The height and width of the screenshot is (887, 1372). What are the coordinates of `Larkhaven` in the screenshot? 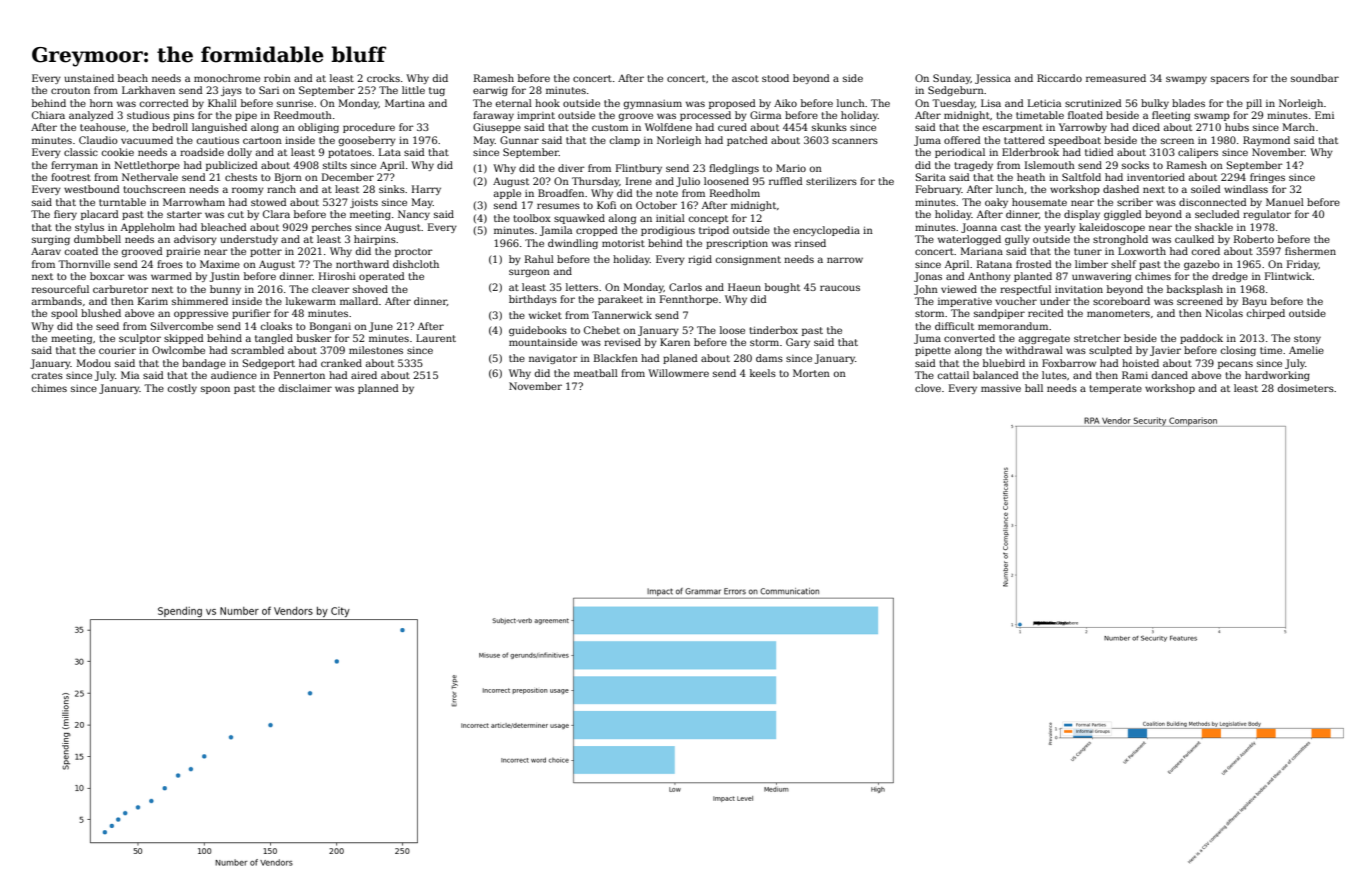 It's located at (148, 90).
